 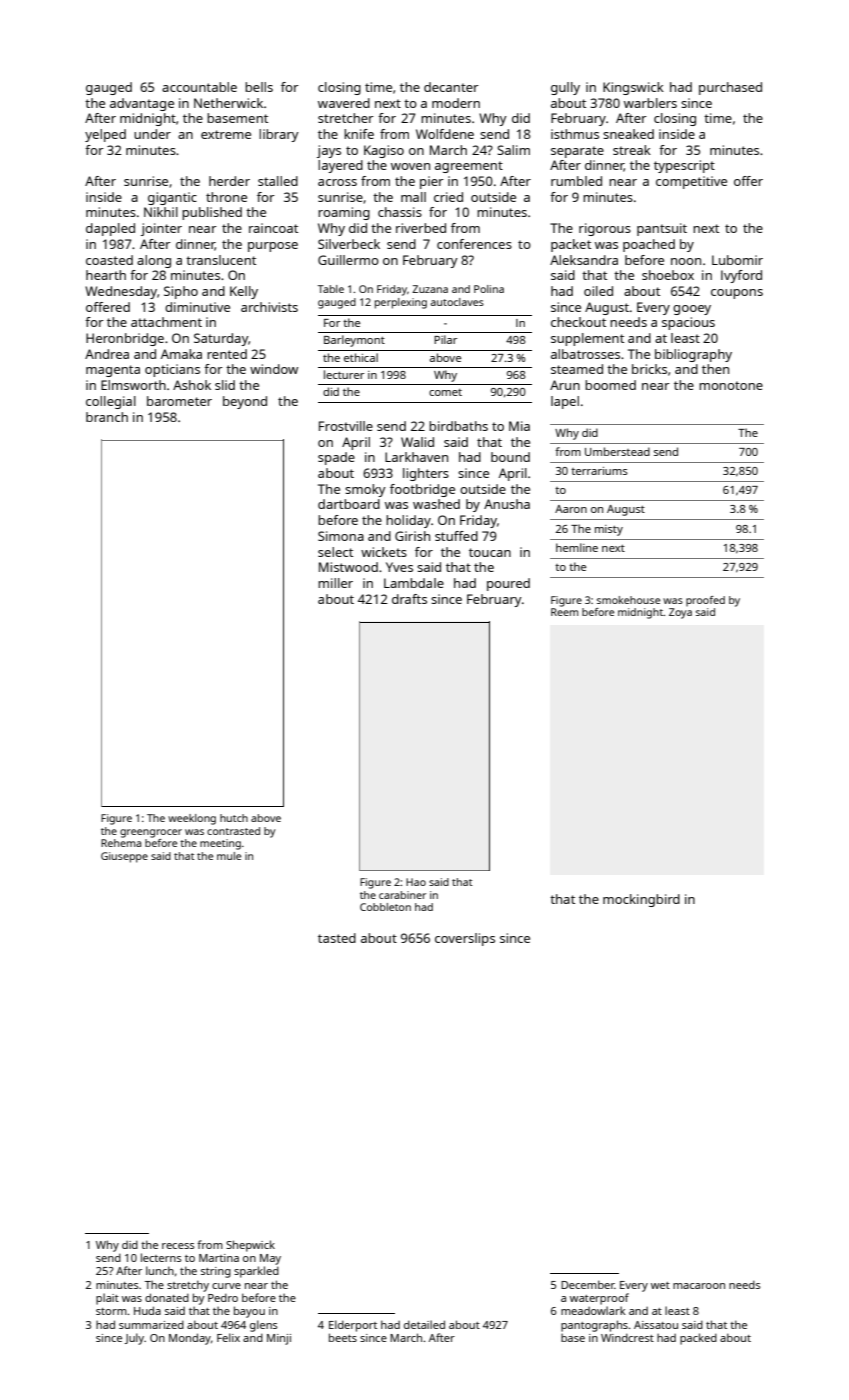 I want to click on wickets, so click(x=384, y=552).
